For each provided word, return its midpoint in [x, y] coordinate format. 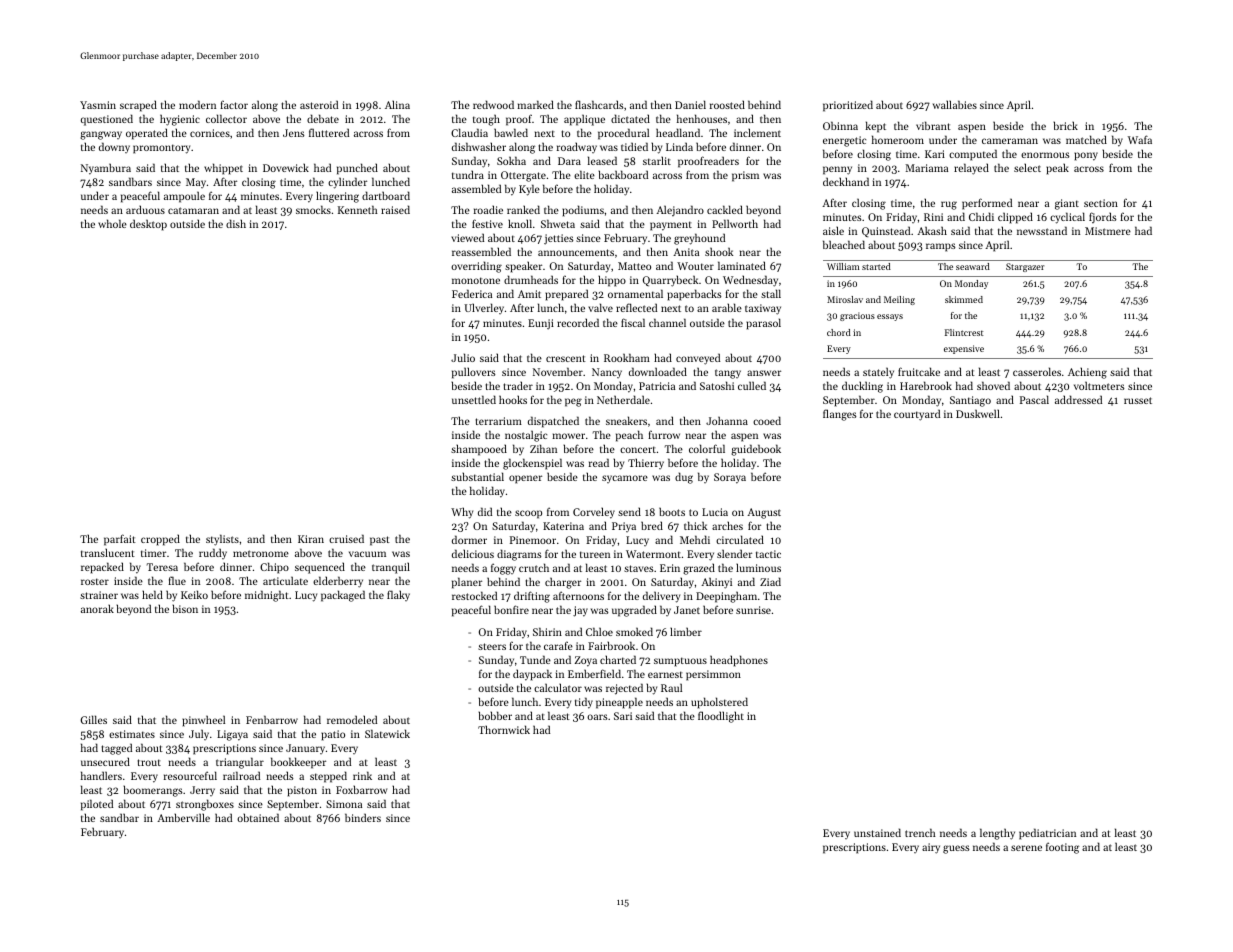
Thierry [646, 463]
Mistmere [1108, 231]
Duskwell [978, 413]
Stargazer [1025, 267]
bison [185, 608]
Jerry [202, 791]
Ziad [770, 581]
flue [177, 580]
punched [357, 169]
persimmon [713, 675]
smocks [313, 209]
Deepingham [726, 597]
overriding [476, 267]
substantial [477, 476]
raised [395, 209]
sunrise [753, 610]
